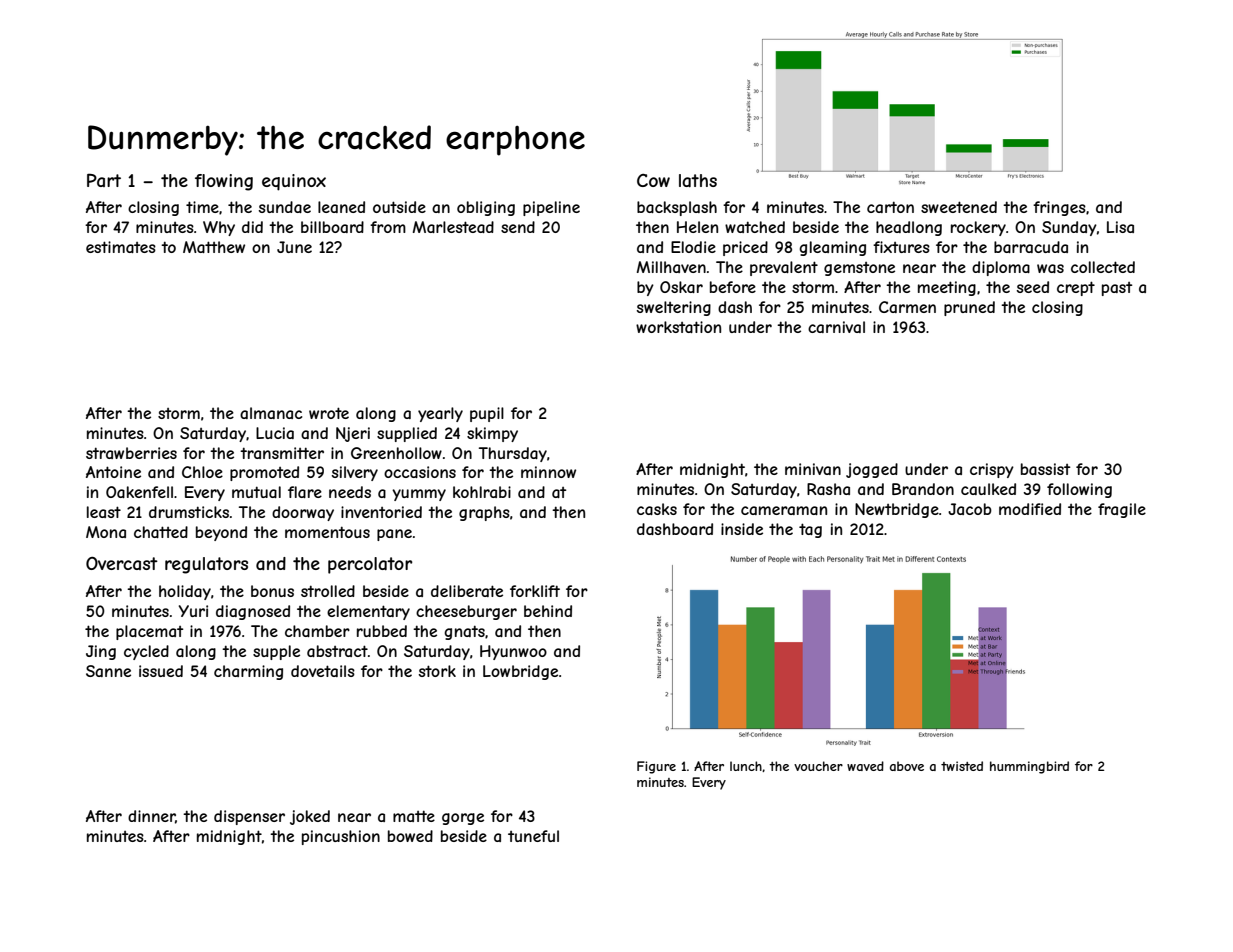 This document has height=952, width=1233. I want to click on Overcast, so click(122, 563).
